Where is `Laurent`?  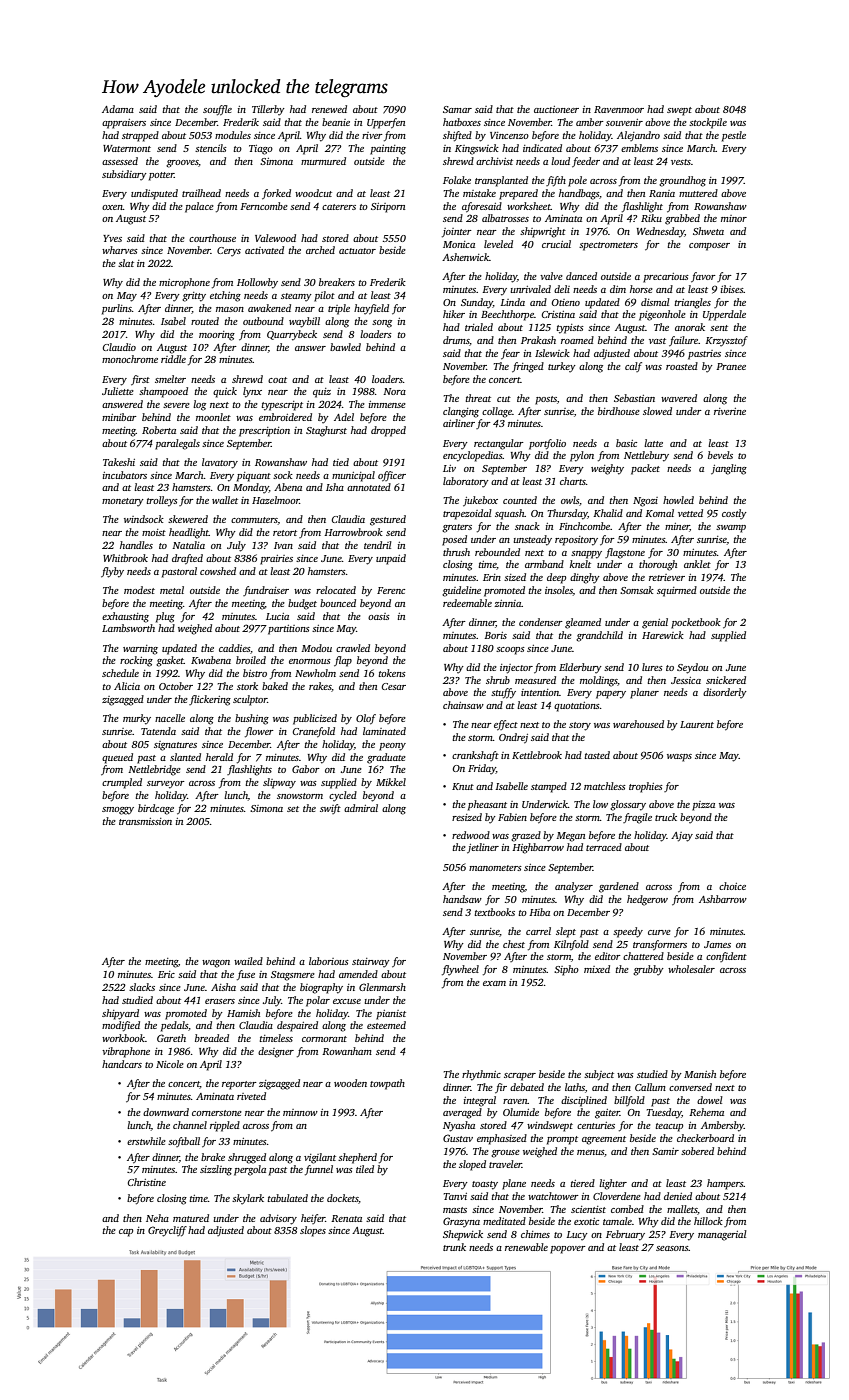 Laurent is located at coordinates (697, 724).
